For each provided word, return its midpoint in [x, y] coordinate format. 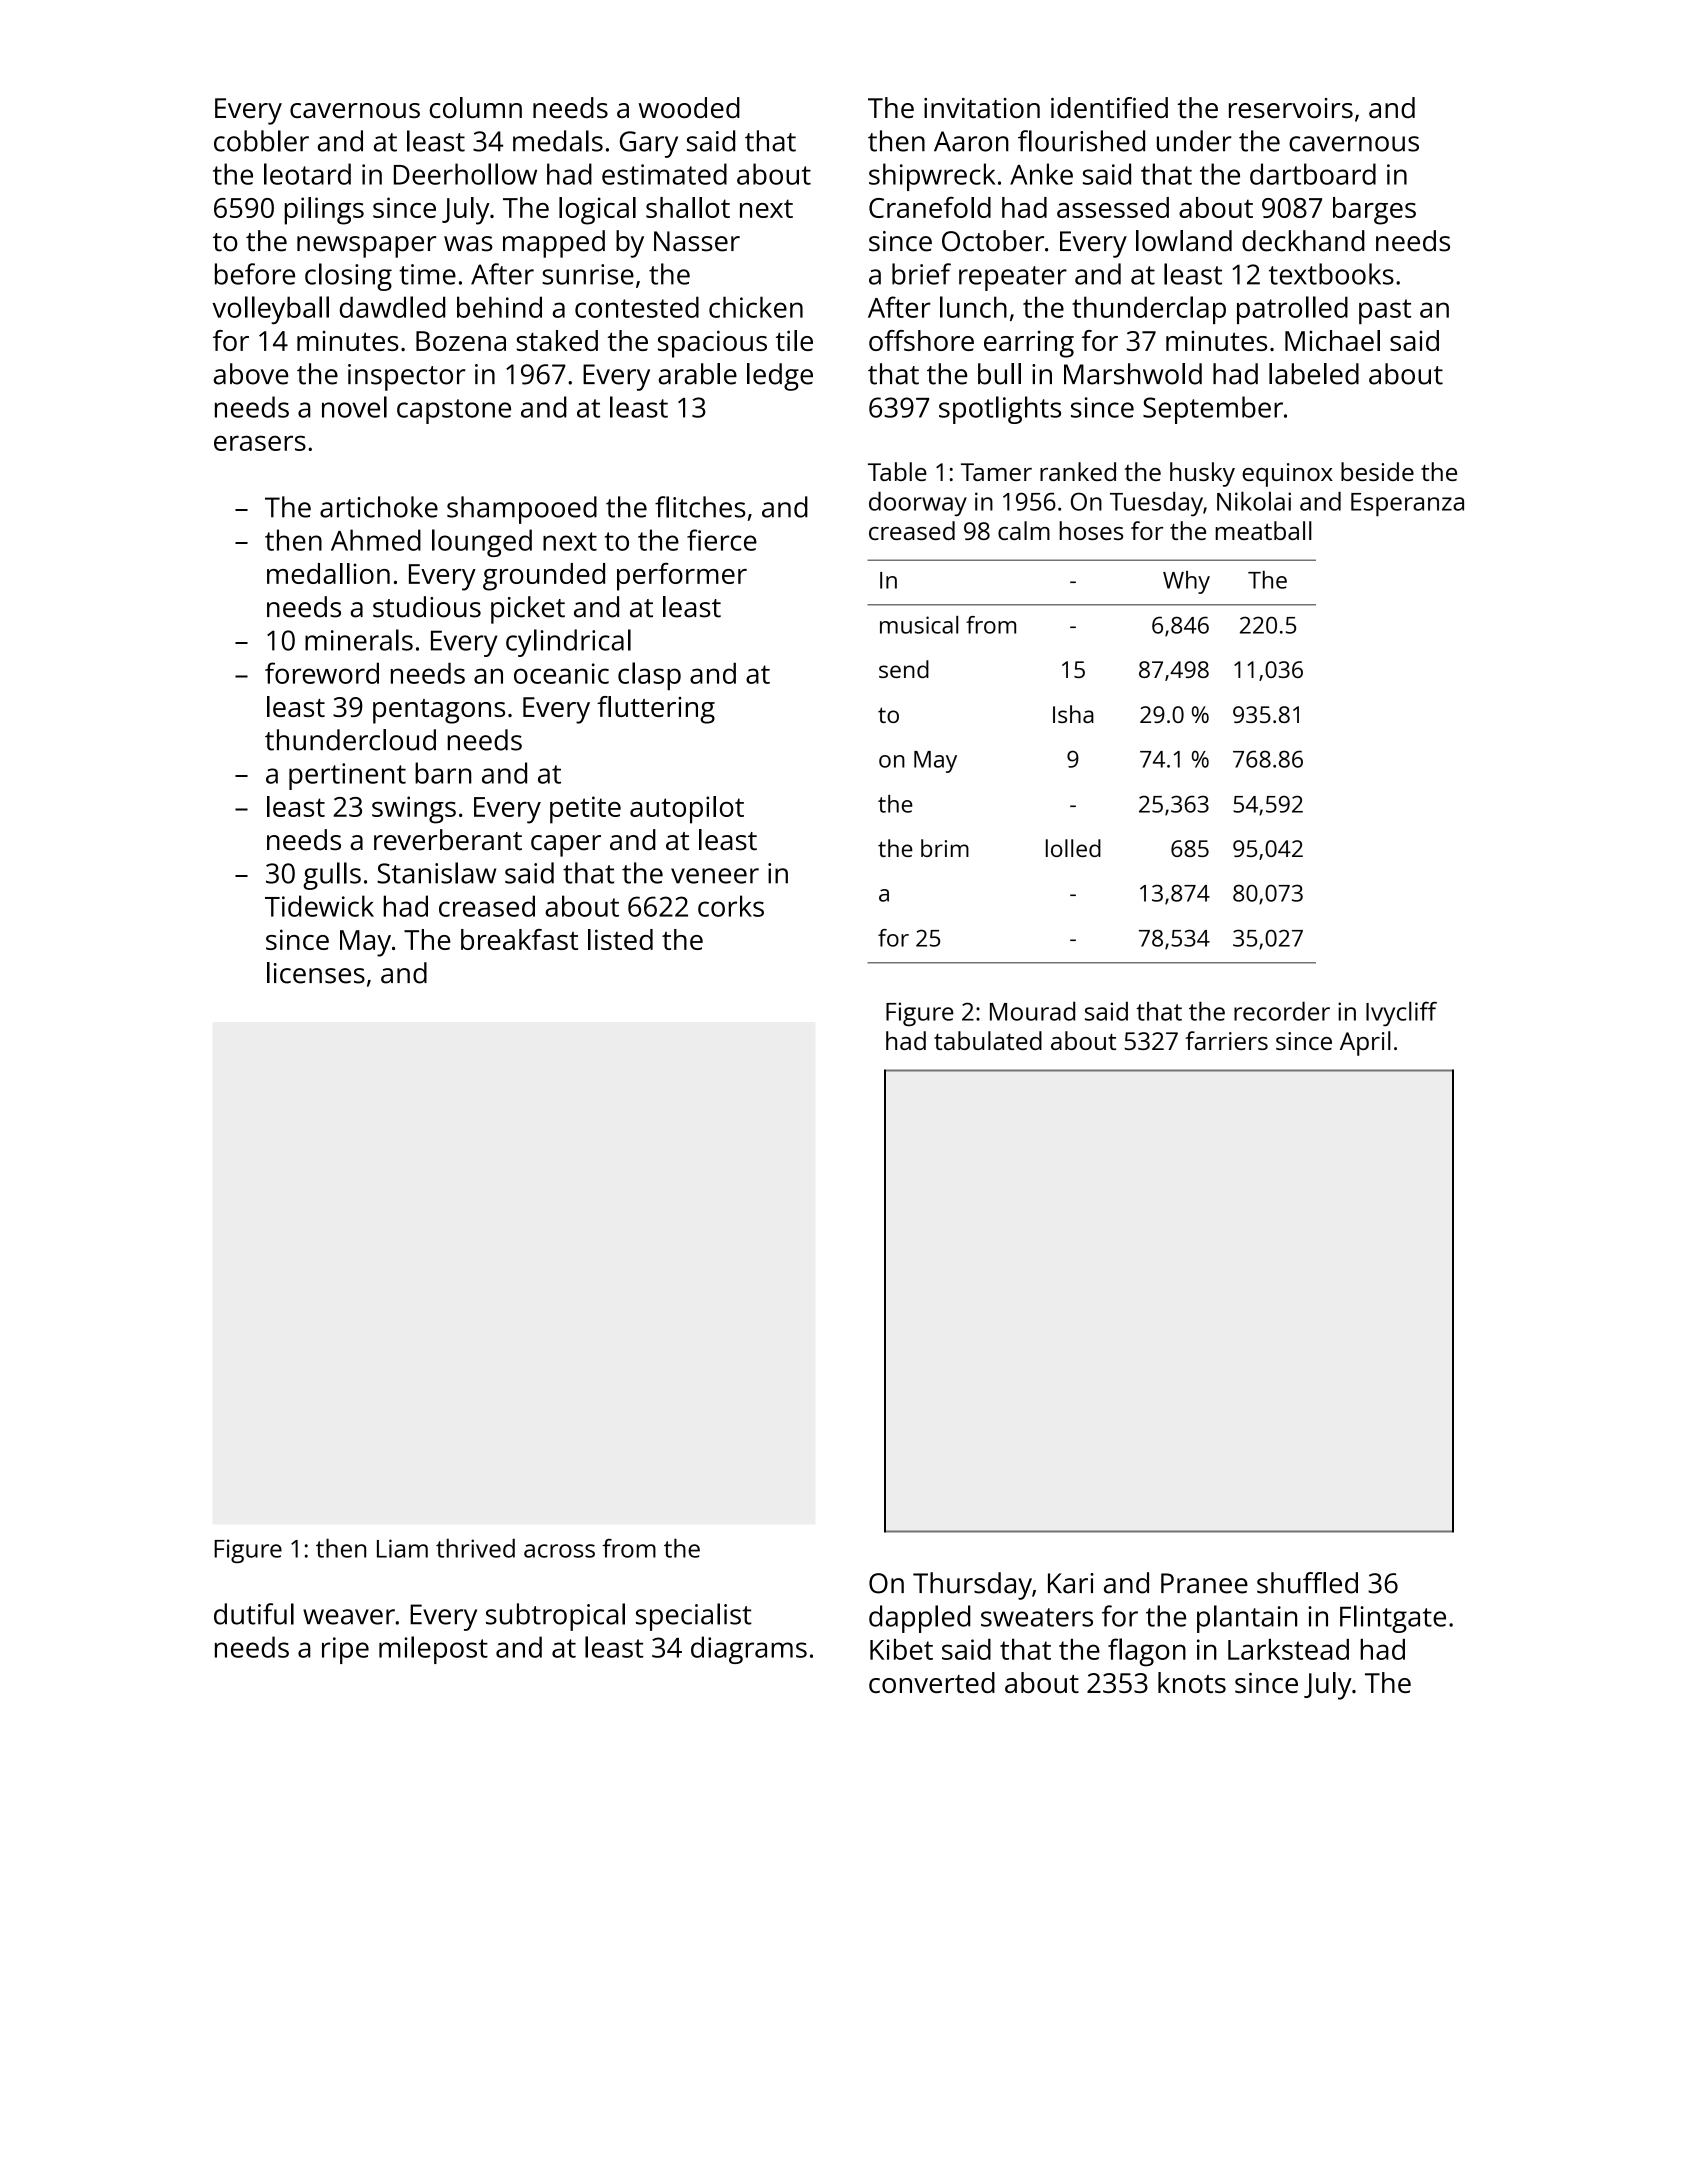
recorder [1282, 1011]
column [476, 107]
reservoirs [1291, 108]
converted [932, 1682]
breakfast [519, 939]
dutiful [254, 1614]
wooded [689, 107]
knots [1192, 1682]
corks [731, 906]
